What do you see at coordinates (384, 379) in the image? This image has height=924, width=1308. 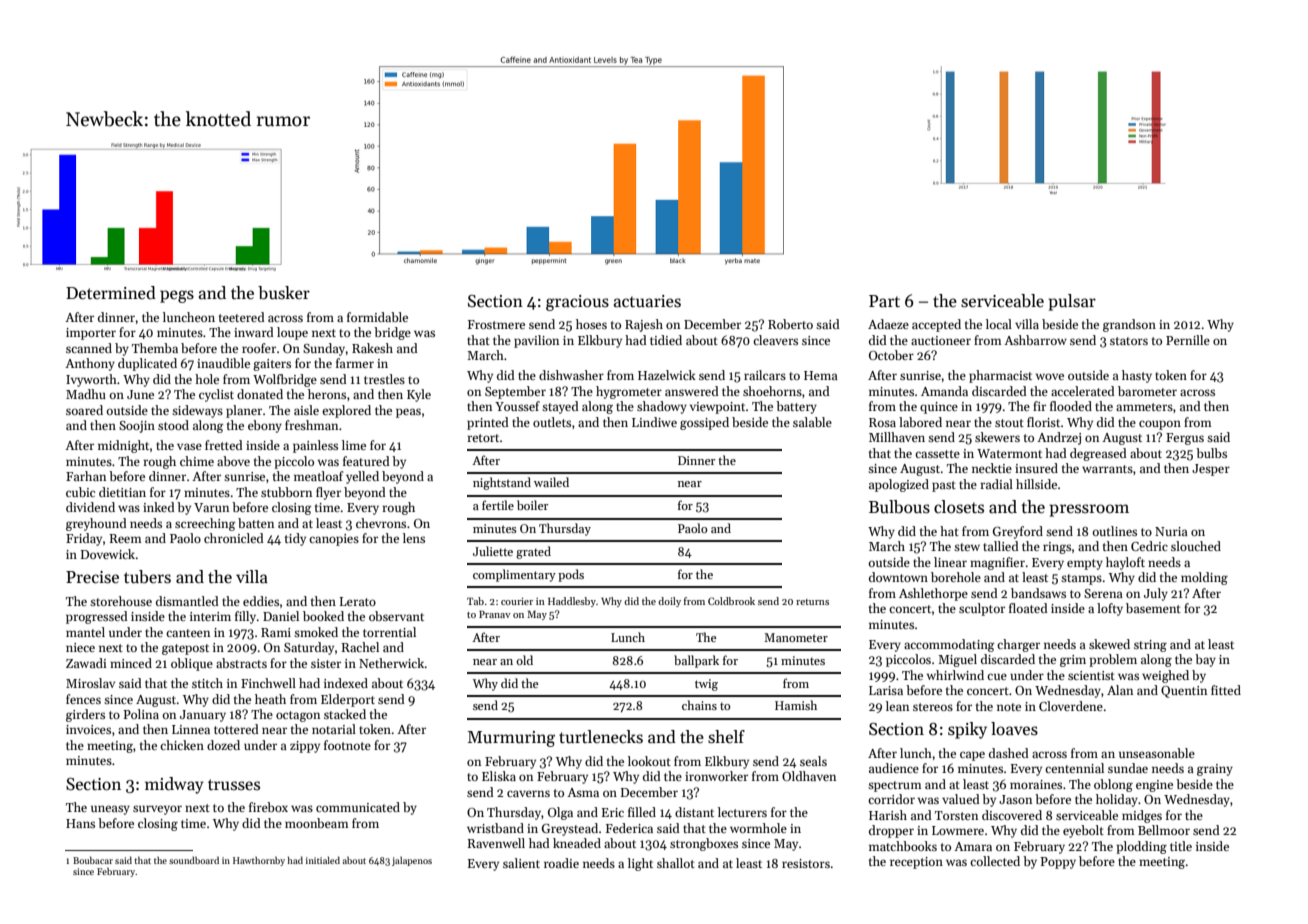 I see `trestles` at bounding box center [384, 379].
